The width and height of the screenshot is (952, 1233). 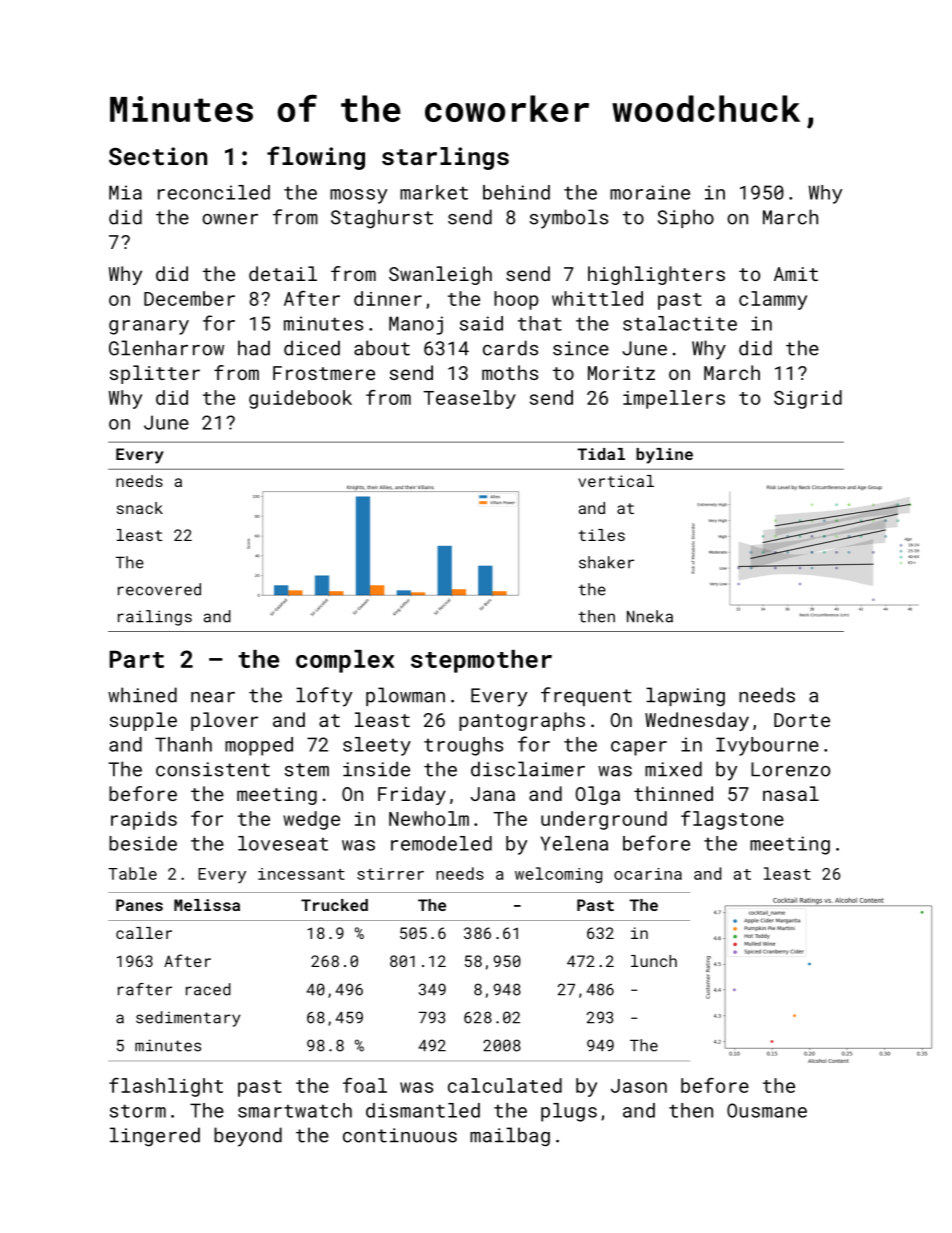 I want to click on loveseat, so click(x=283, y=843).
